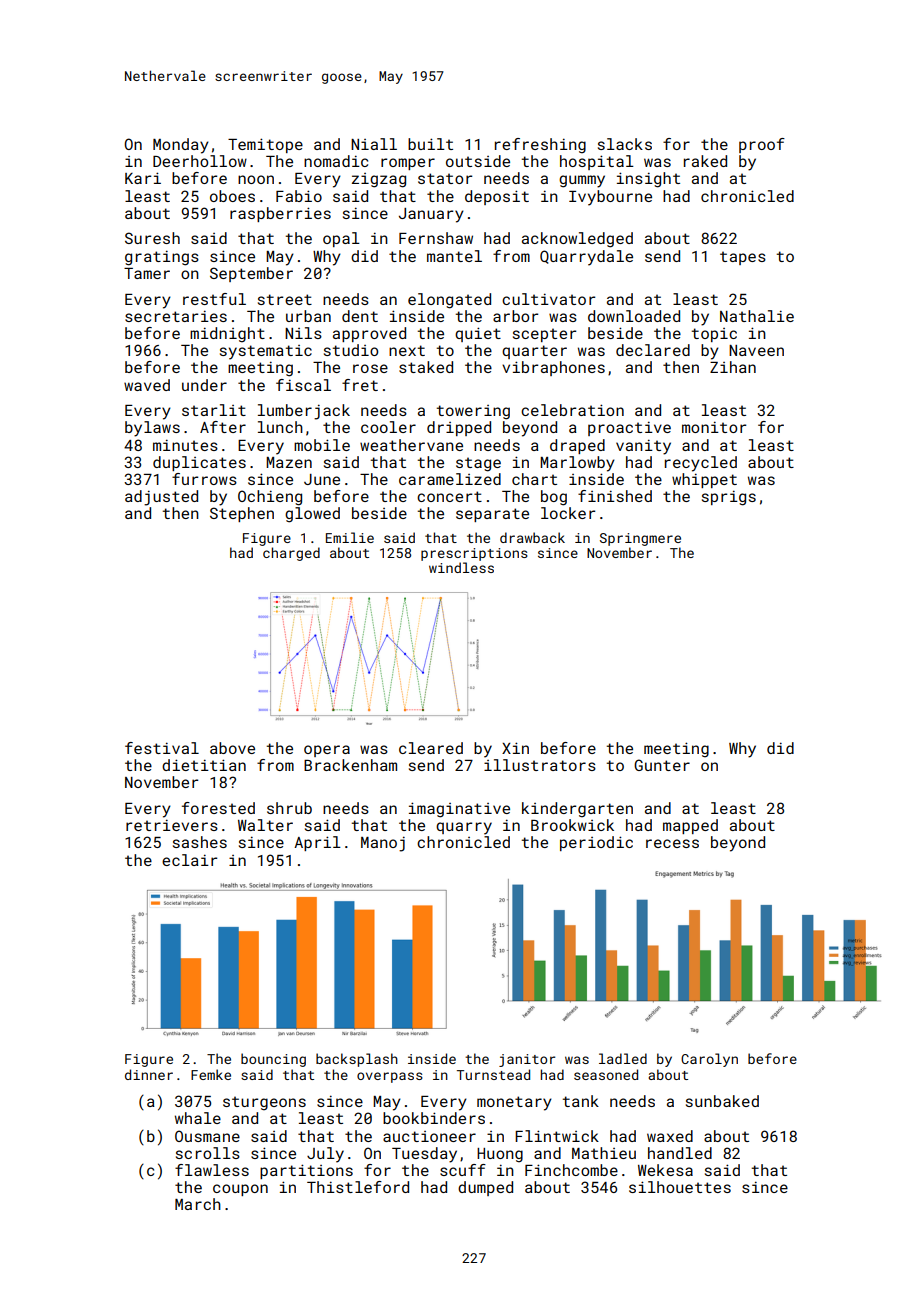 The image size is (924, 1314). Describe the element at coordinates (212, 1170) in the image. I see `flawless` at that location.
